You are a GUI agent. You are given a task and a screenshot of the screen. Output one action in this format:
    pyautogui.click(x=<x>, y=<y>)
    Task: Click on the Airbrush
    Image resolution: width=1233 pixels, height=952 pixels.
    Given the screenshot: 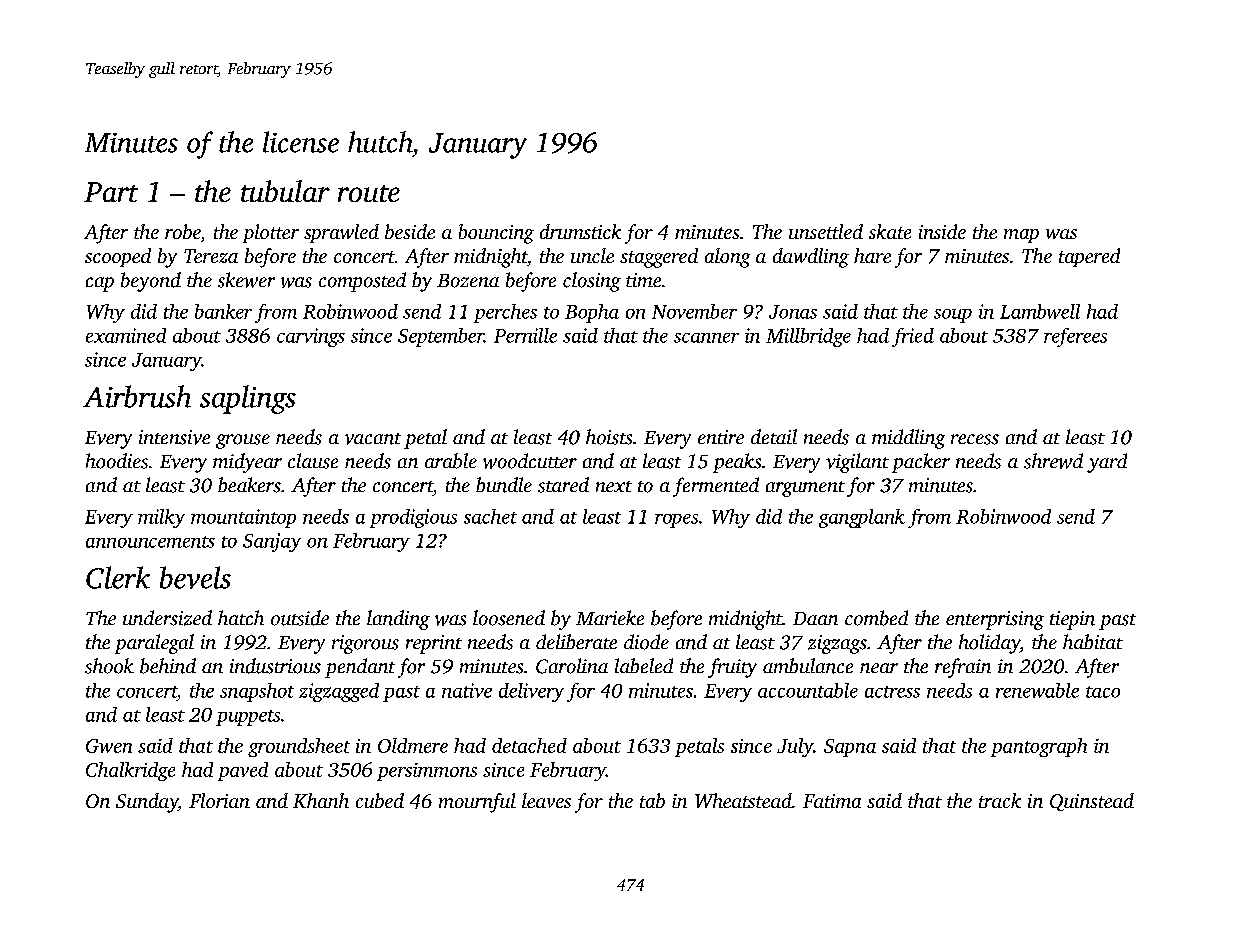 What is the action you would take?
    pyautogui.click(x=137, y=396)
